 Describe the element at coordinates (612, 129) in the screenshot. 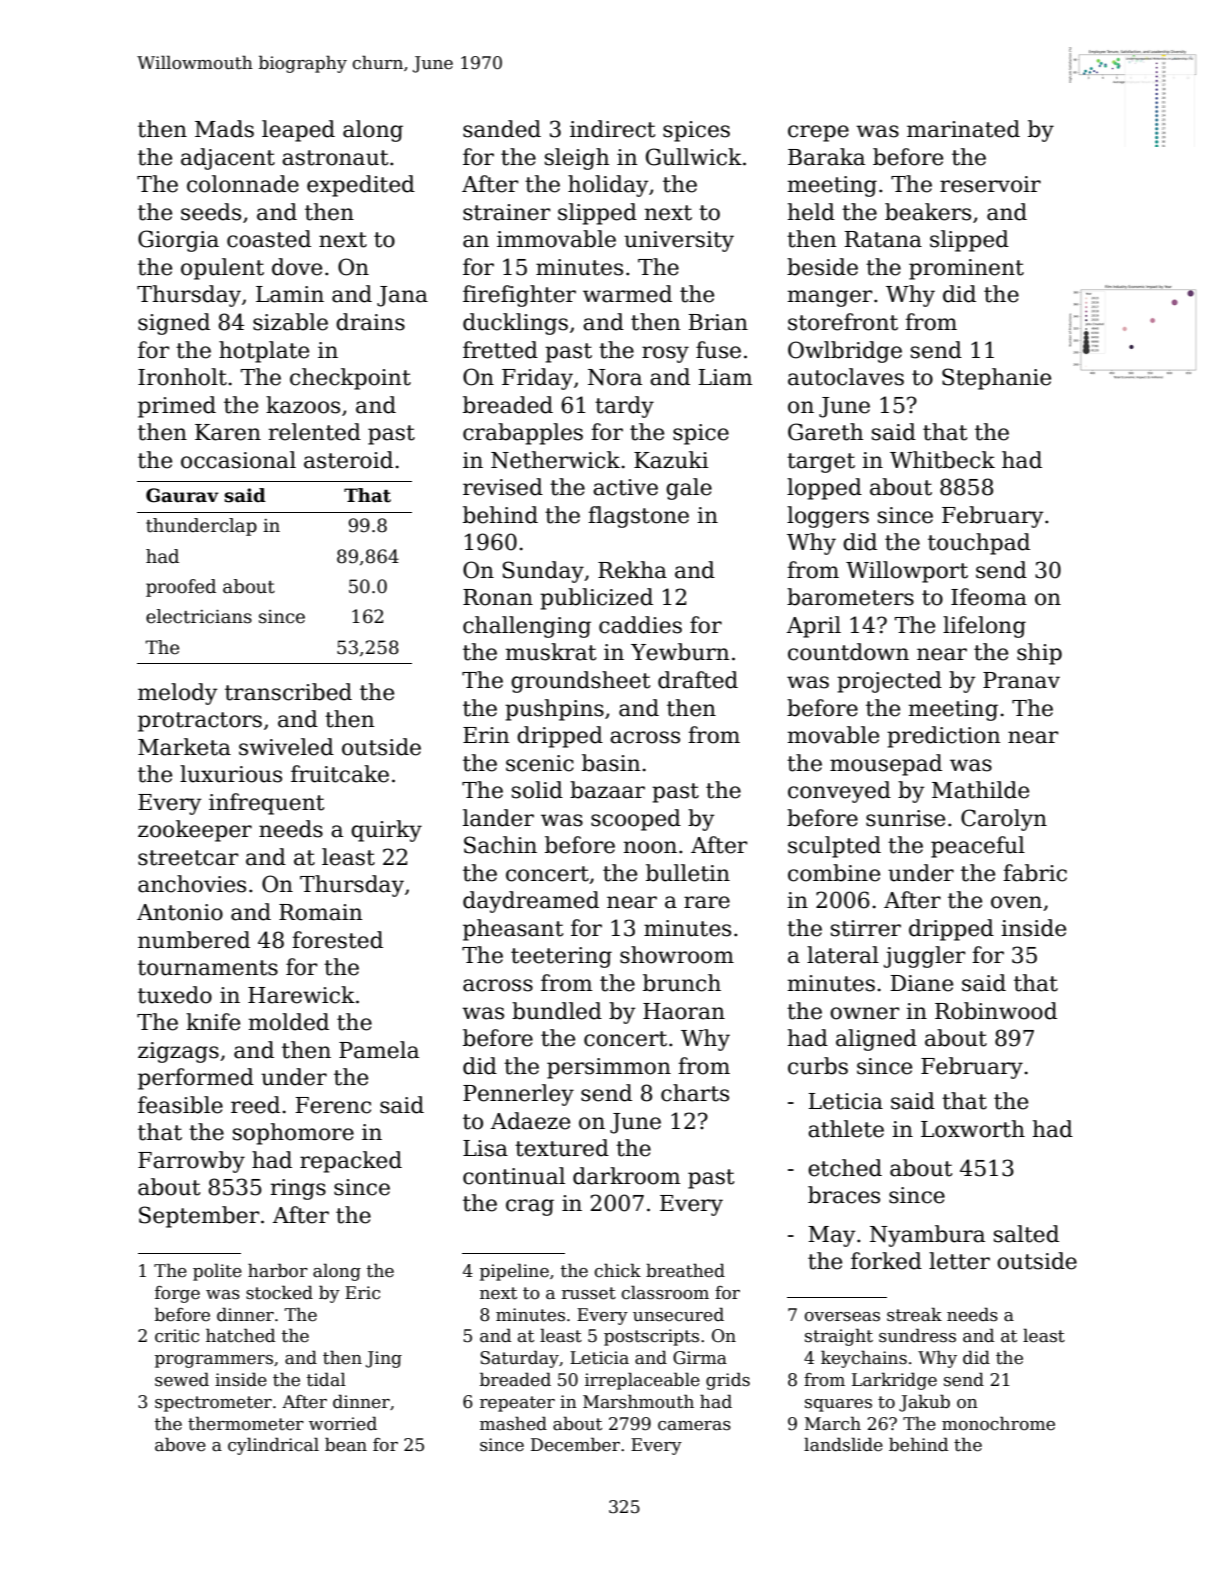

I see `indirect` at that location.
